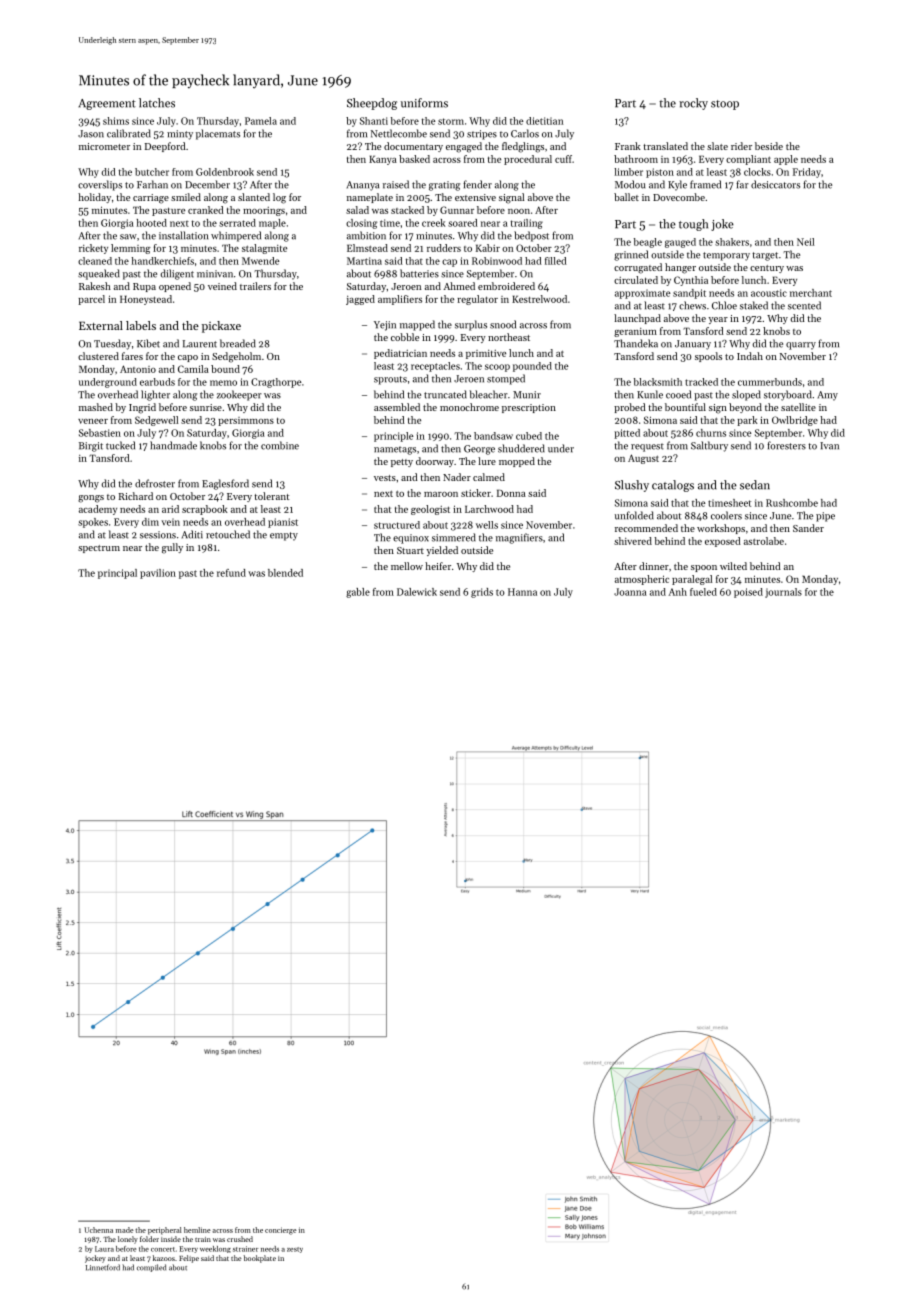  Describe the element at coordinates (424, 103) in the screenshot. I see `uniforms` at that location.
